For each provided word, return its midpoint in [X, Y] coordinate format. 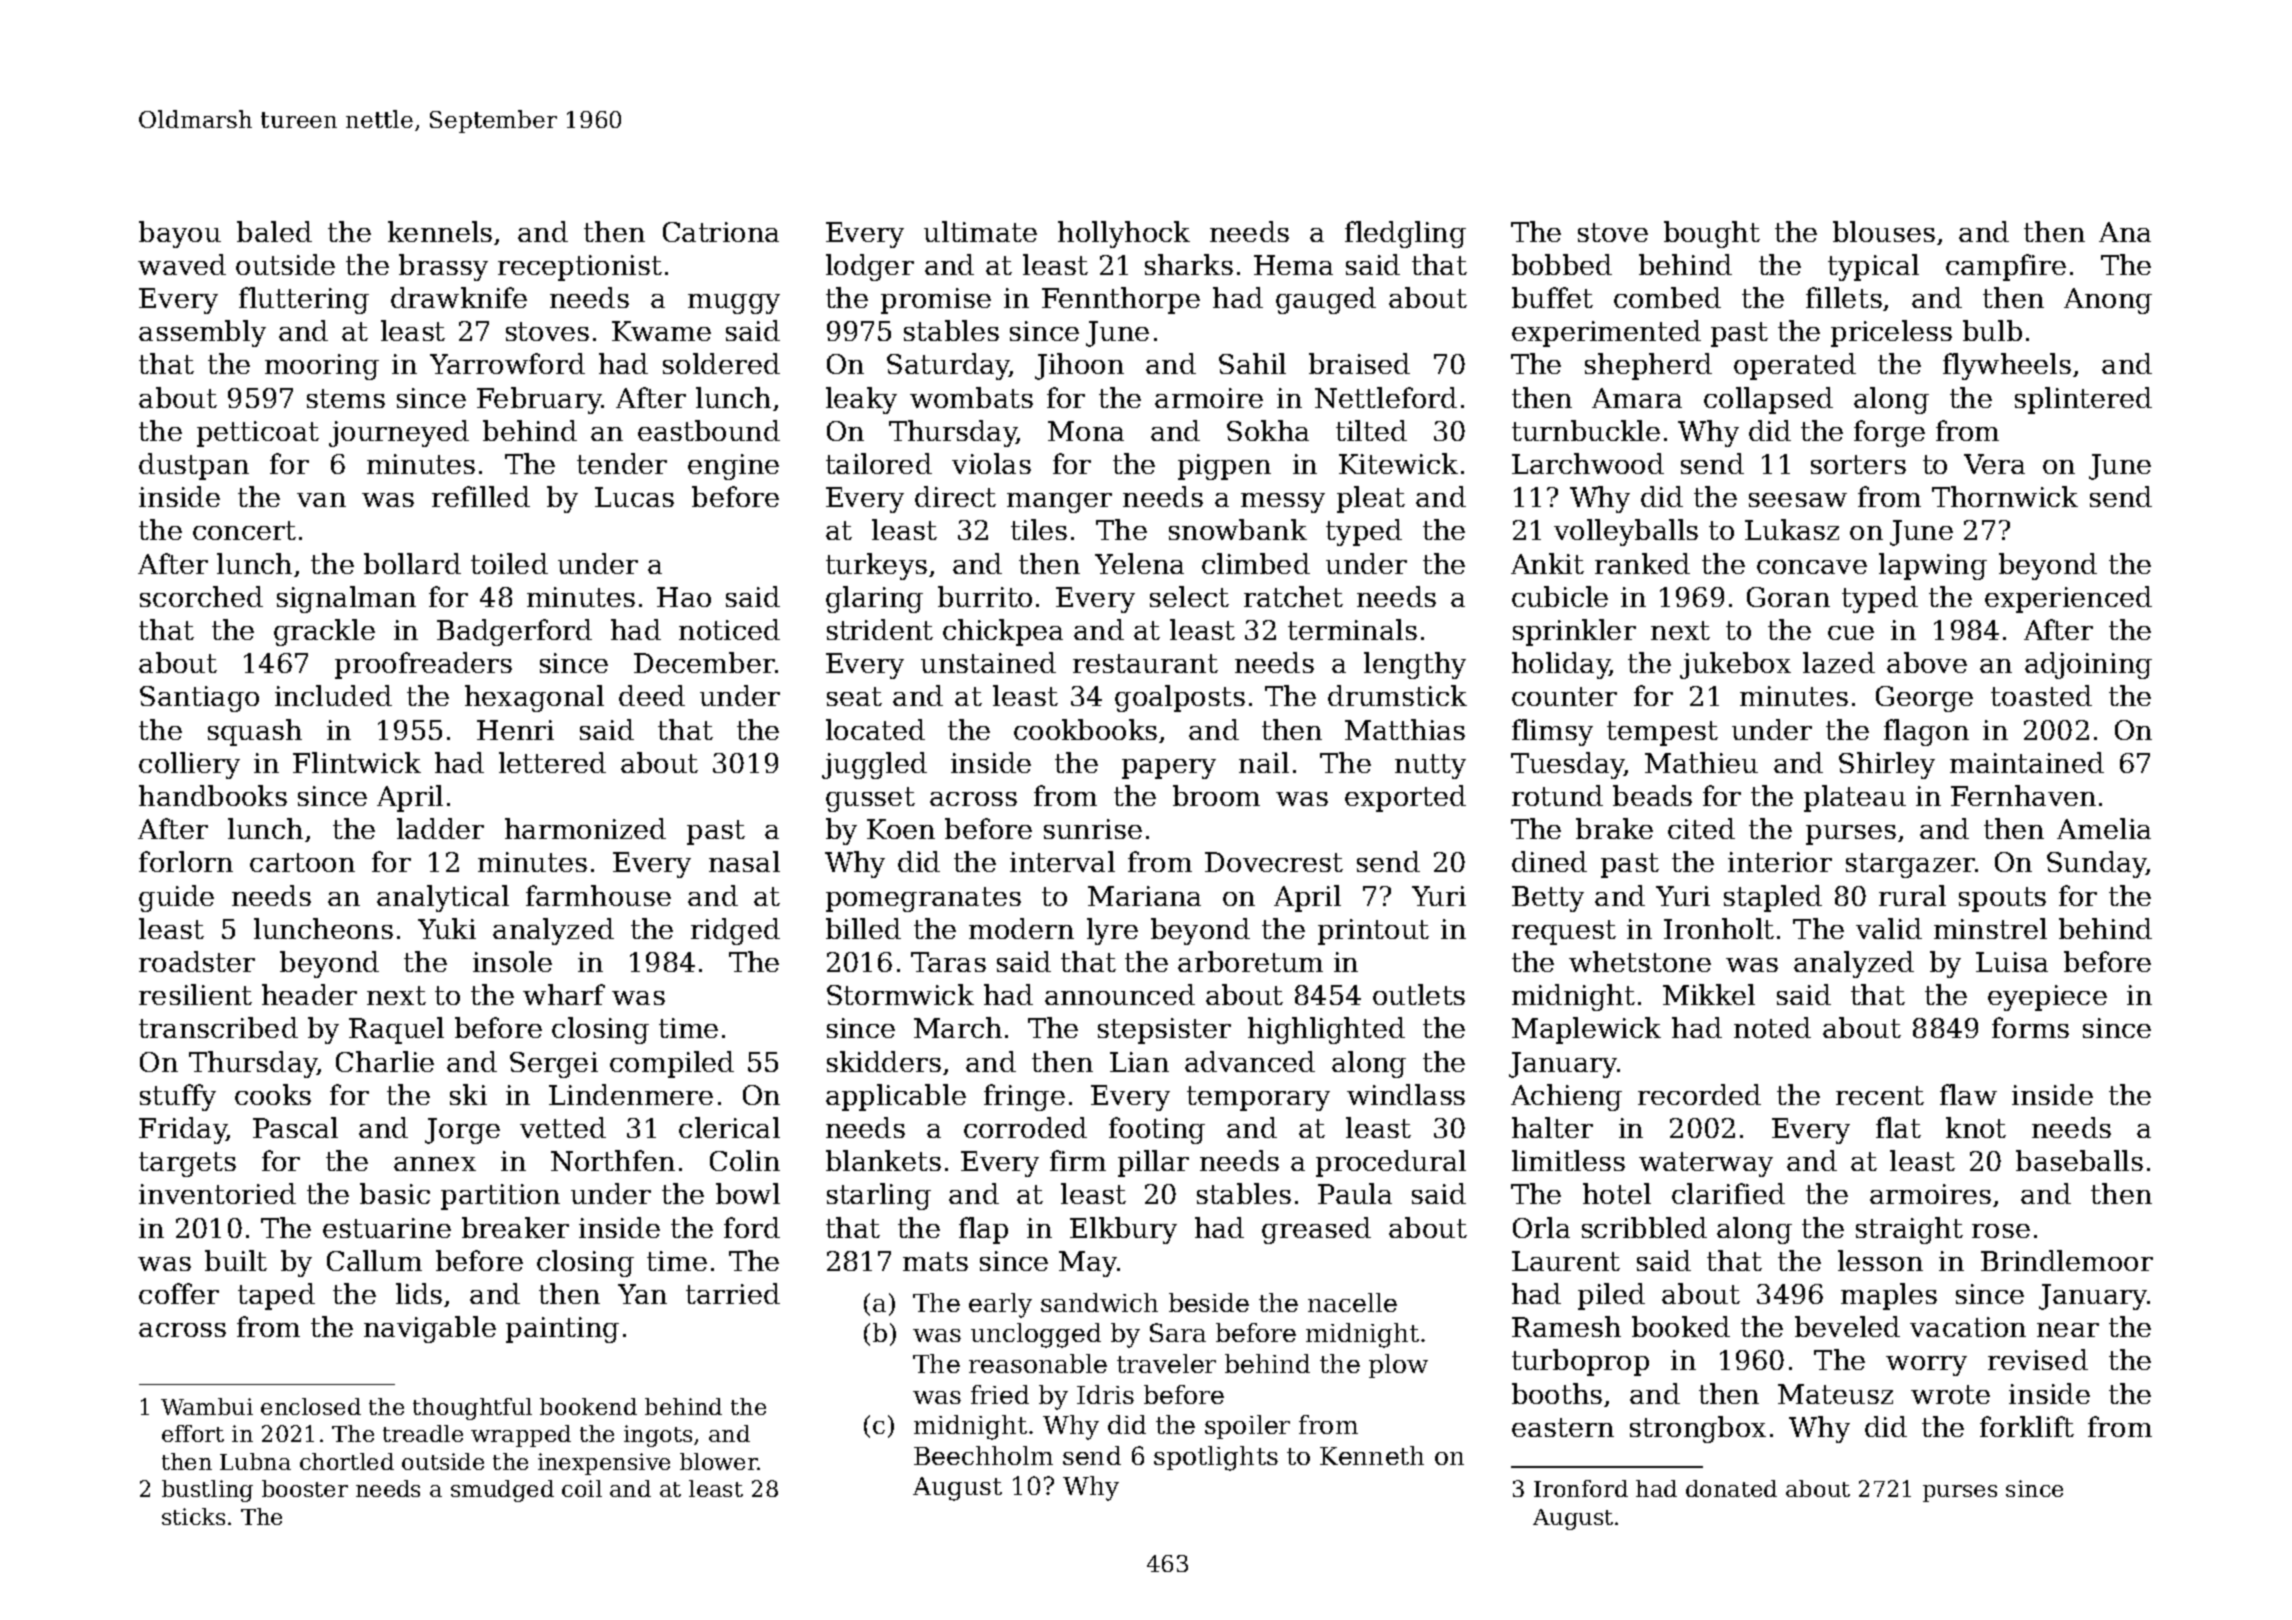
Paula [1355, 1193]
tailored [879, 463]
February [539, 400]
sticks [193, 1516]
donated [1731, 1488]
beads [1652, 795]
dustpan [194, 466]
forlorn [186, 861]
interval [1062, 861]
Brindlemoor [2067, 1260]
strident [880, 629]
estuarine [387, 1228]
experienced [2068, 599]
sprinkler [1574, 632]
